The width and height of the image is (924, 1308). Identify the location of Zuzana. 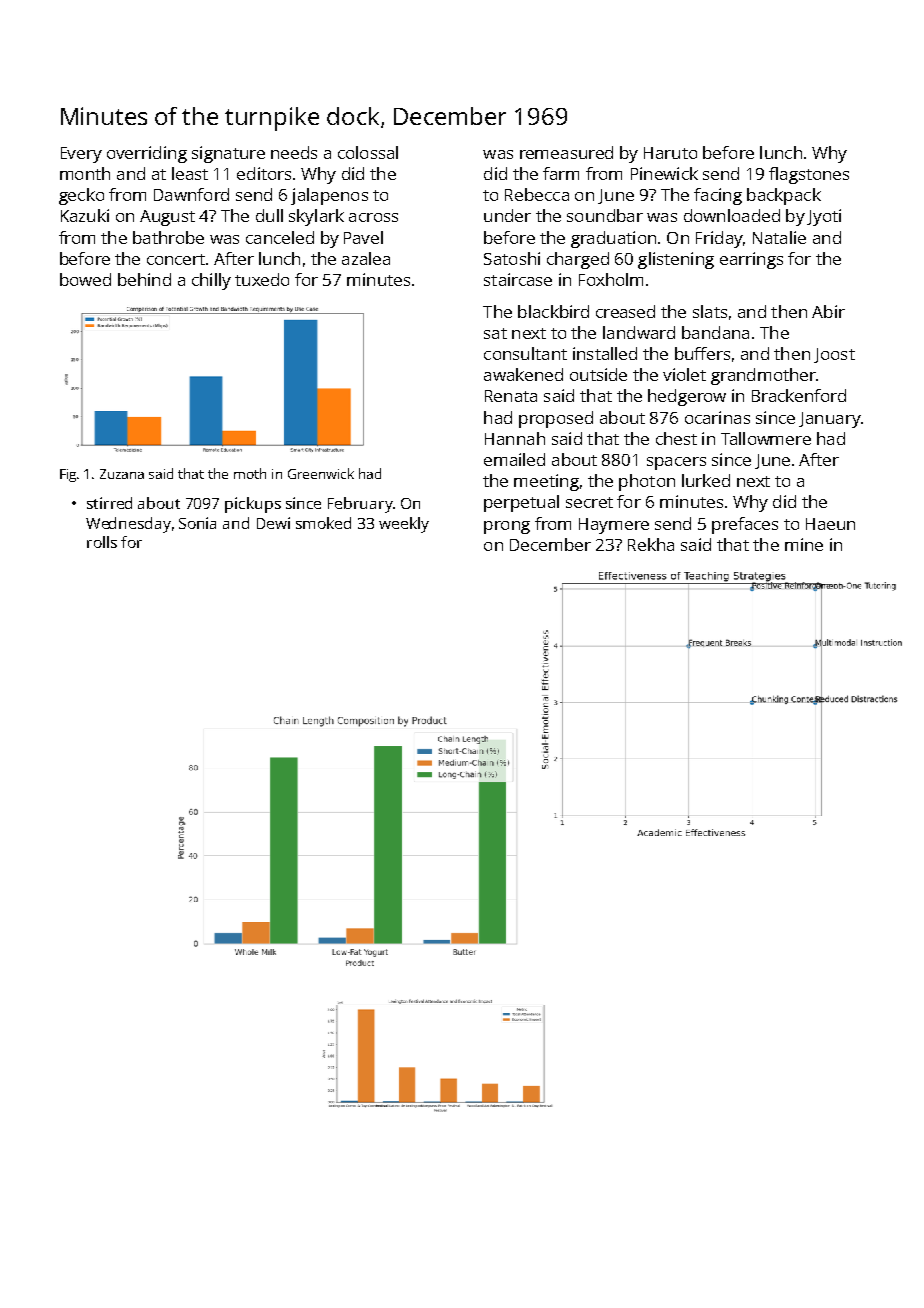
(122, 474).
